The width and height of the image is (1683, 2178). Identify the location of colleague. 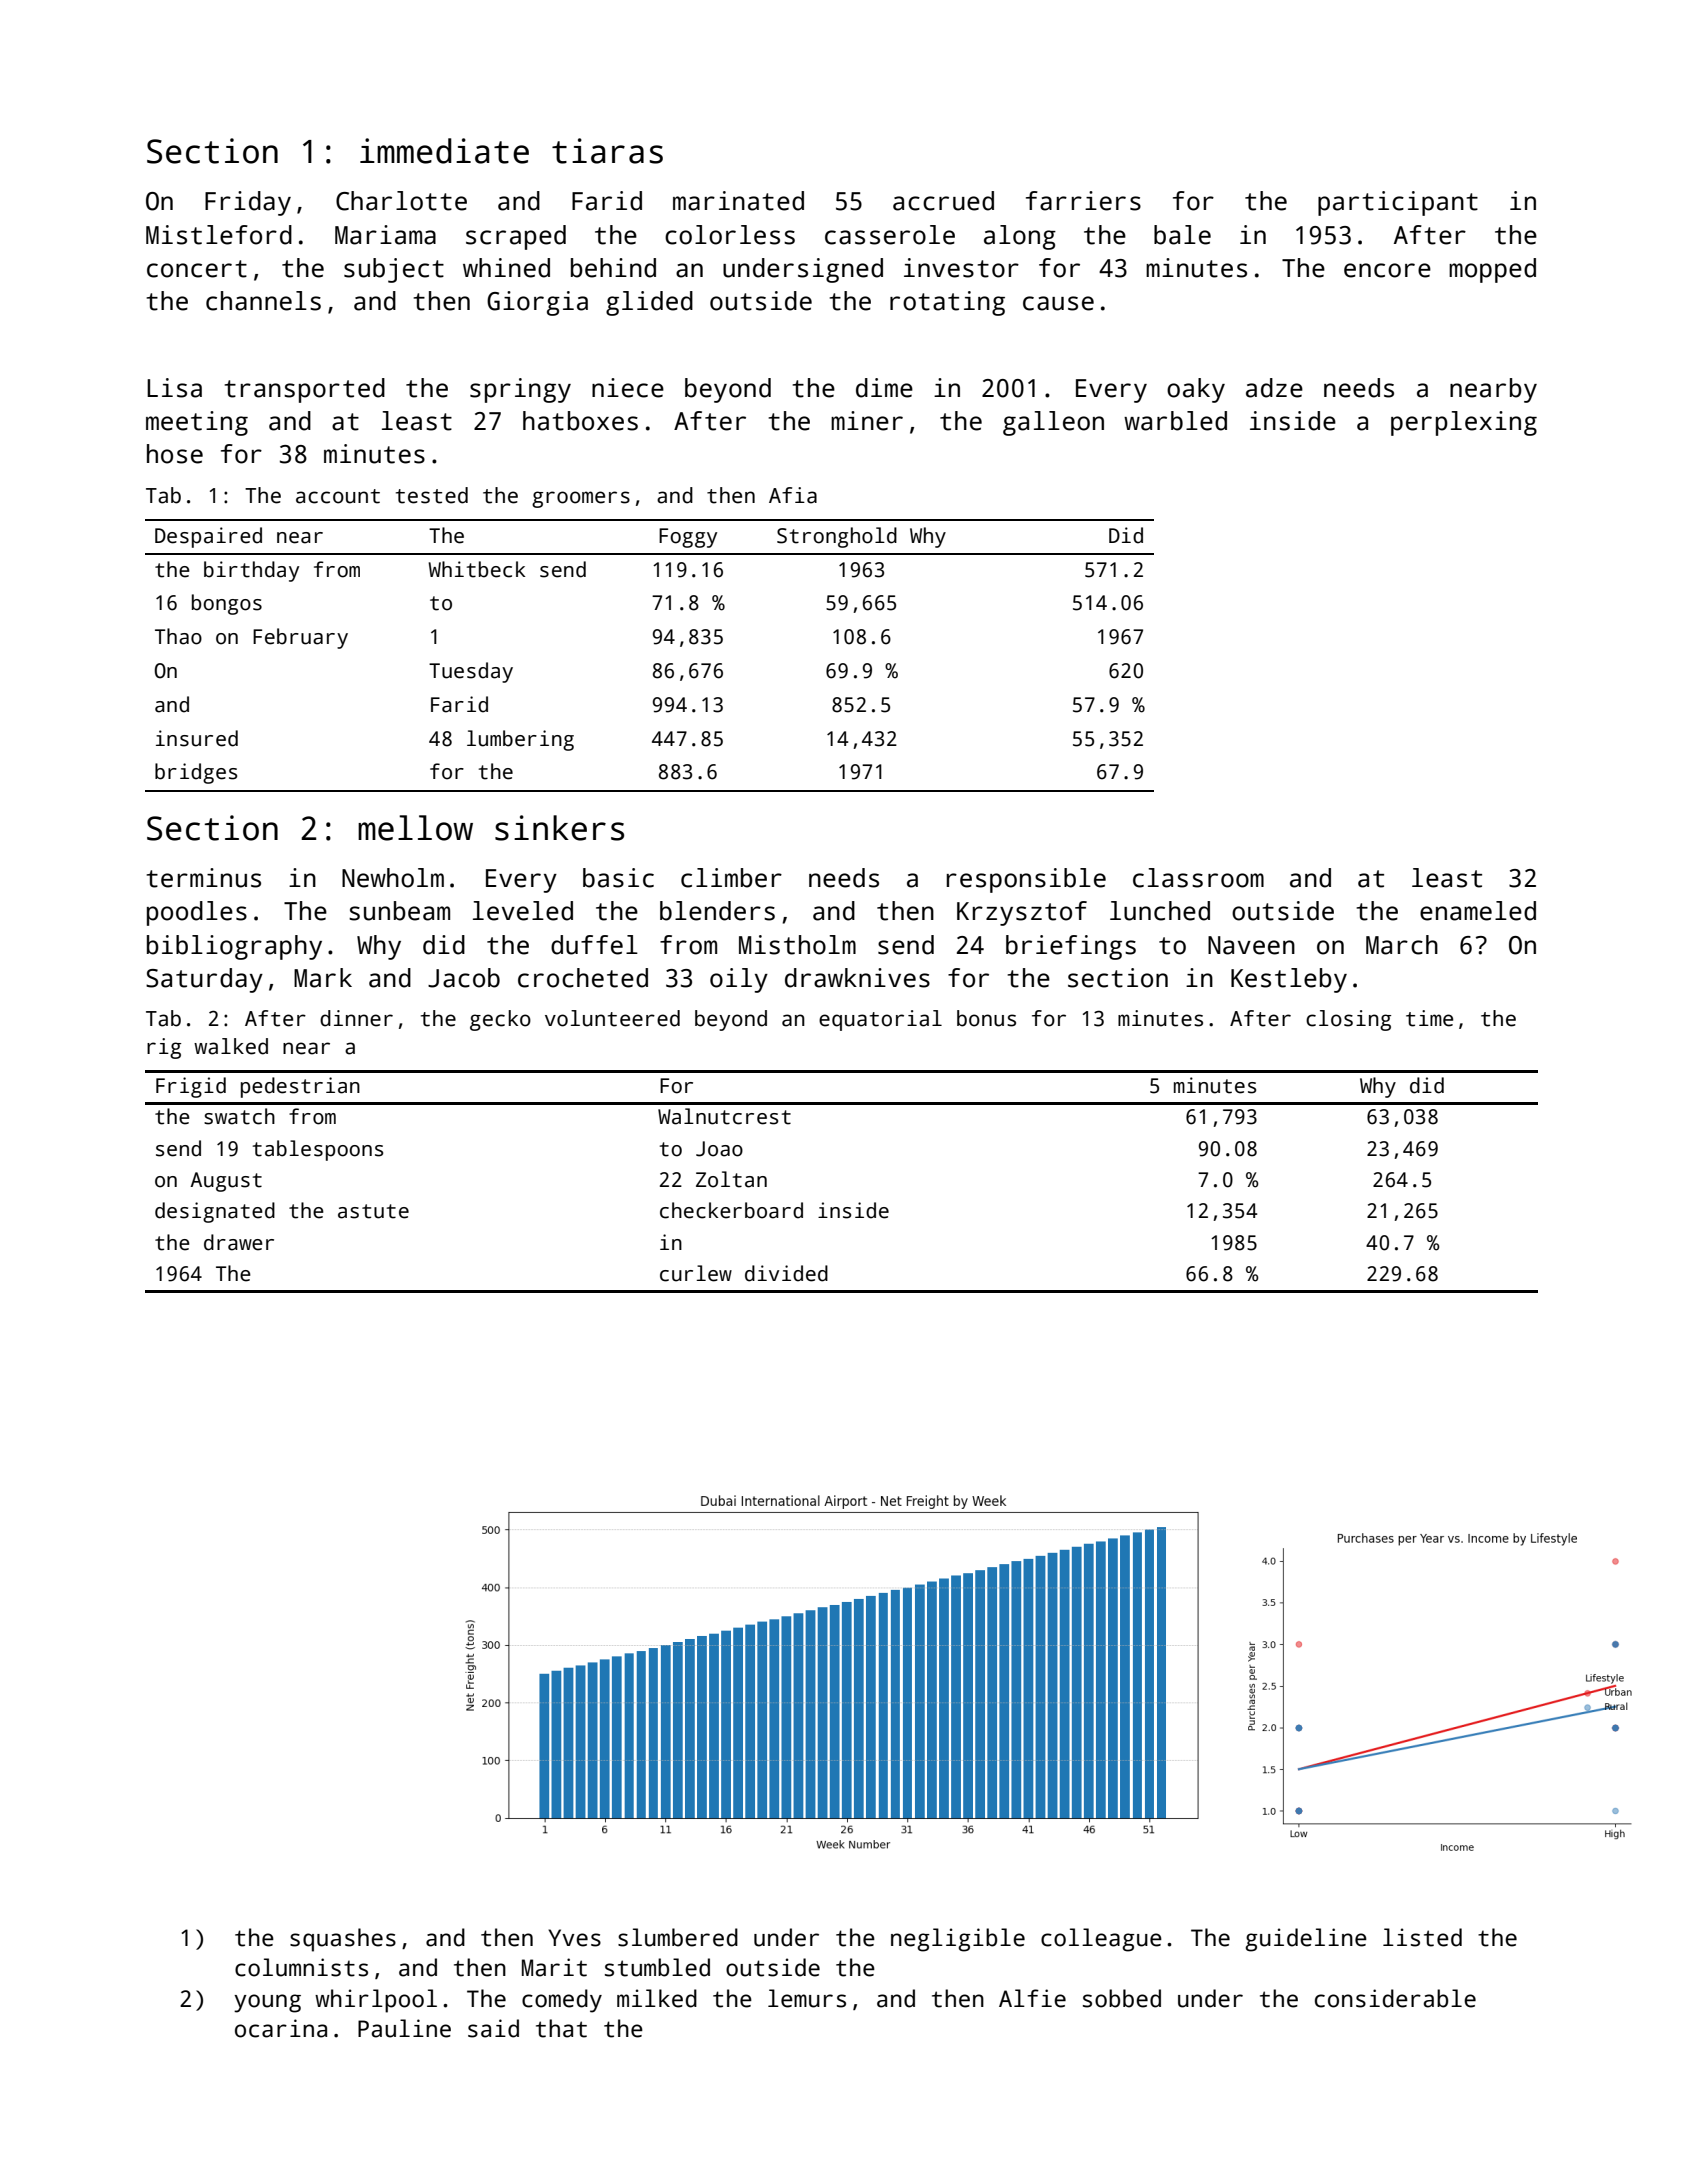
(1101, 1940).
